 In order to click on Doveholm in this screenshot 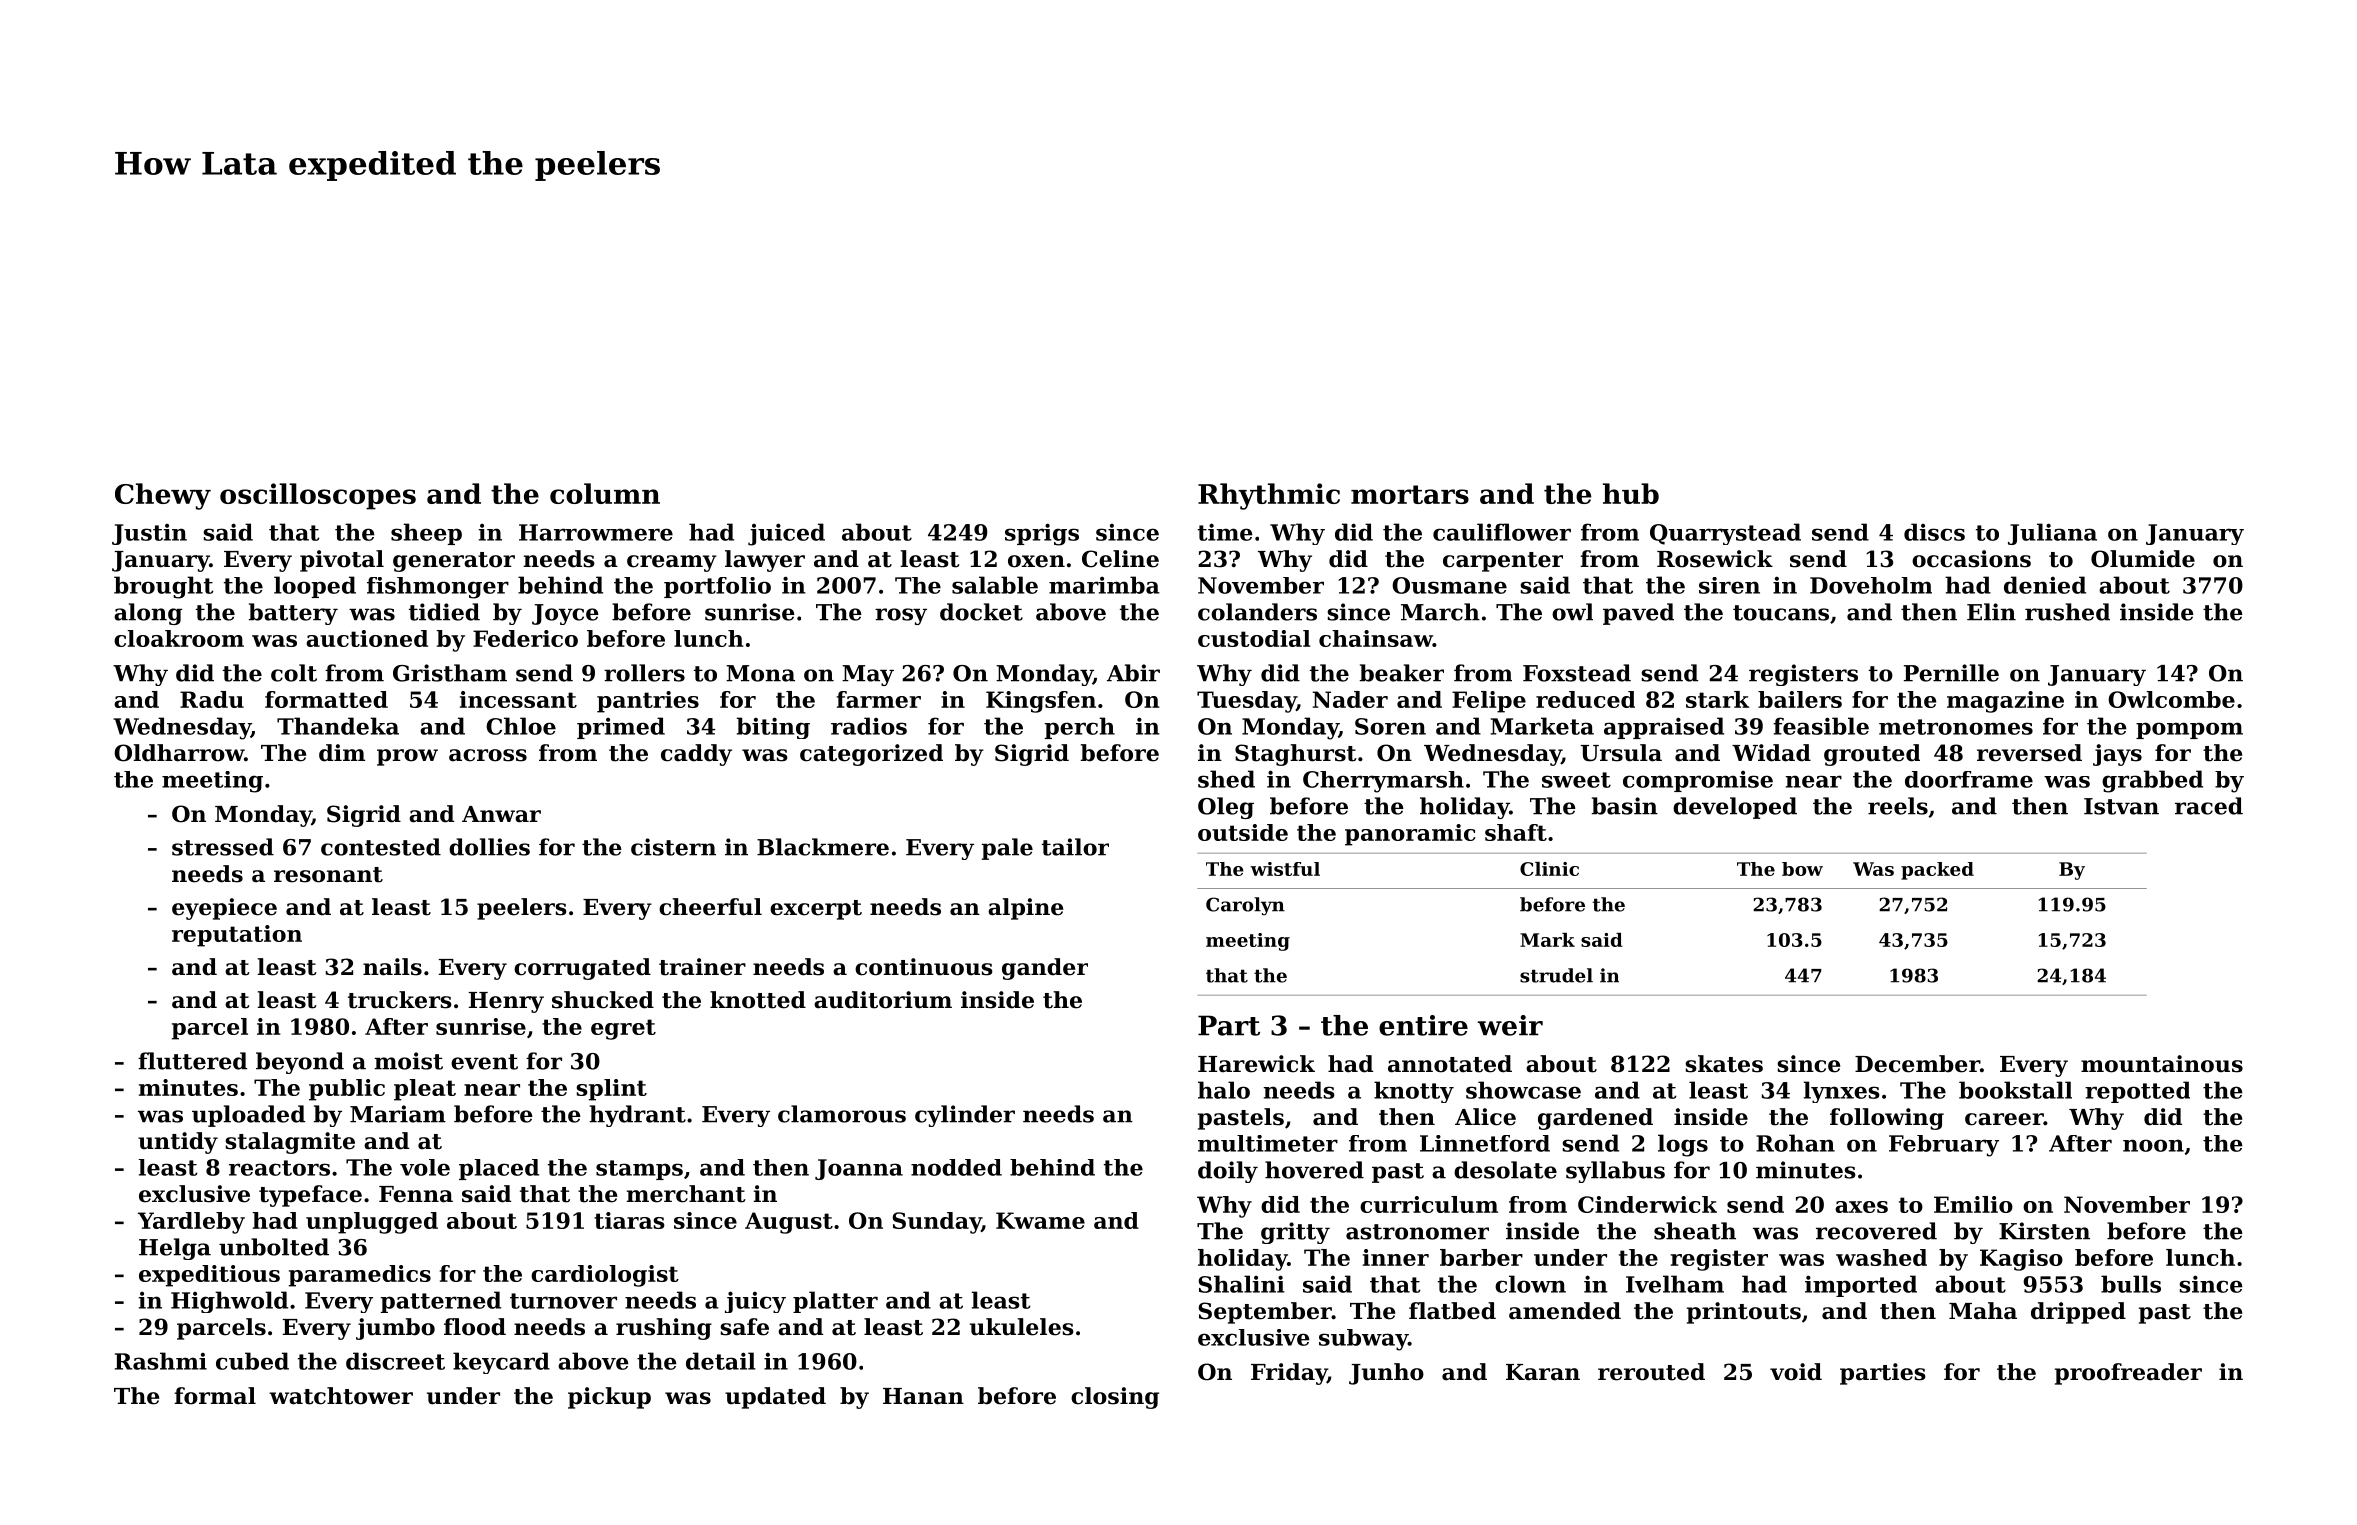, I will do `click(1871, 585)`.
